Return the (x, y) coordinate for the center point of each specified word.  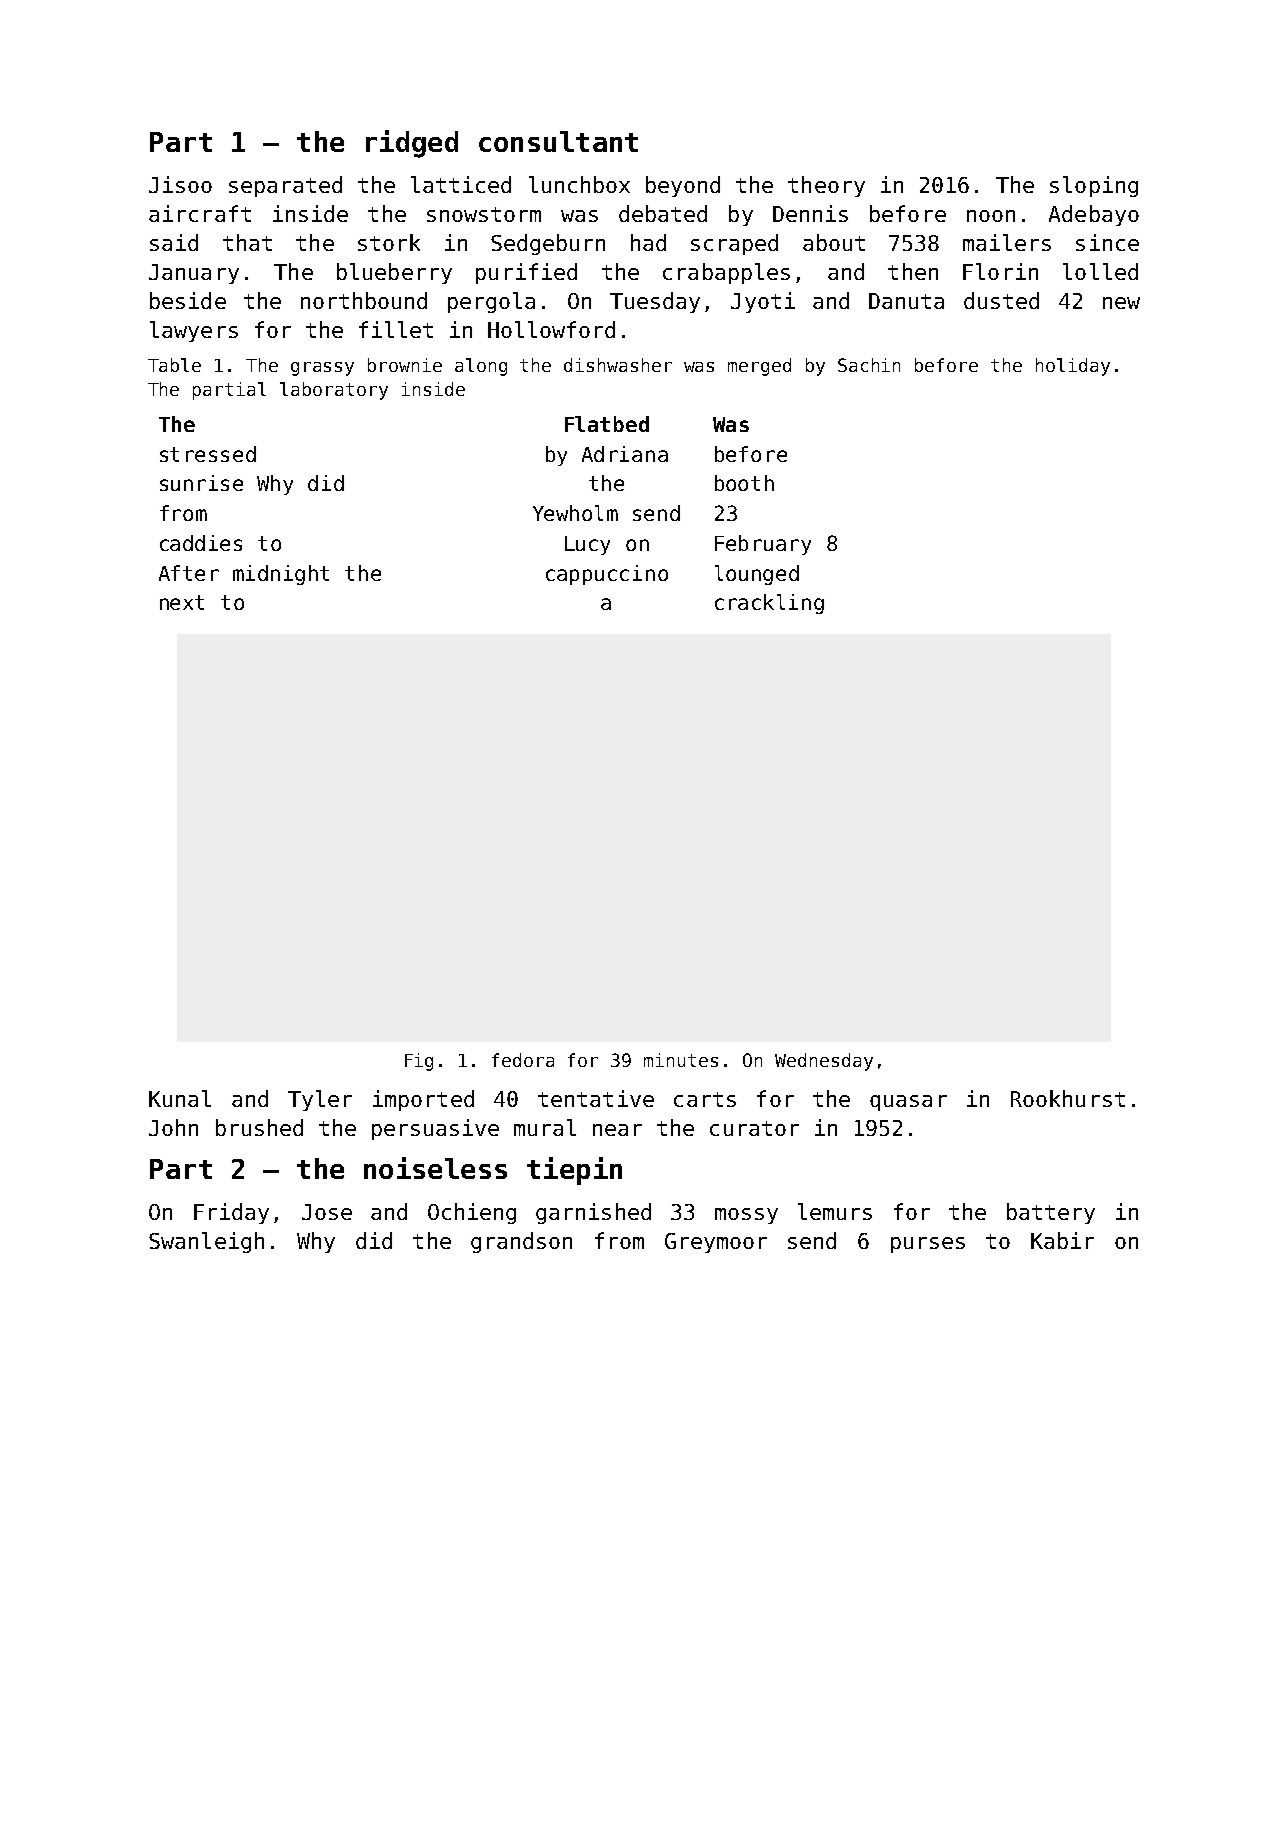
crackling (769, 604)
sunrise (201, 483)
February (763, 545)
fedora (523, 1060)
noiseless (435, 1168)
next (182, 602)
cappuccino (607, 575)
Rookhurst (1068, 1098)
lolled (1100, 271)
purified (526, 273)
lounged (757, 575)
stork (389, 242)
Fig (419, 1062)
